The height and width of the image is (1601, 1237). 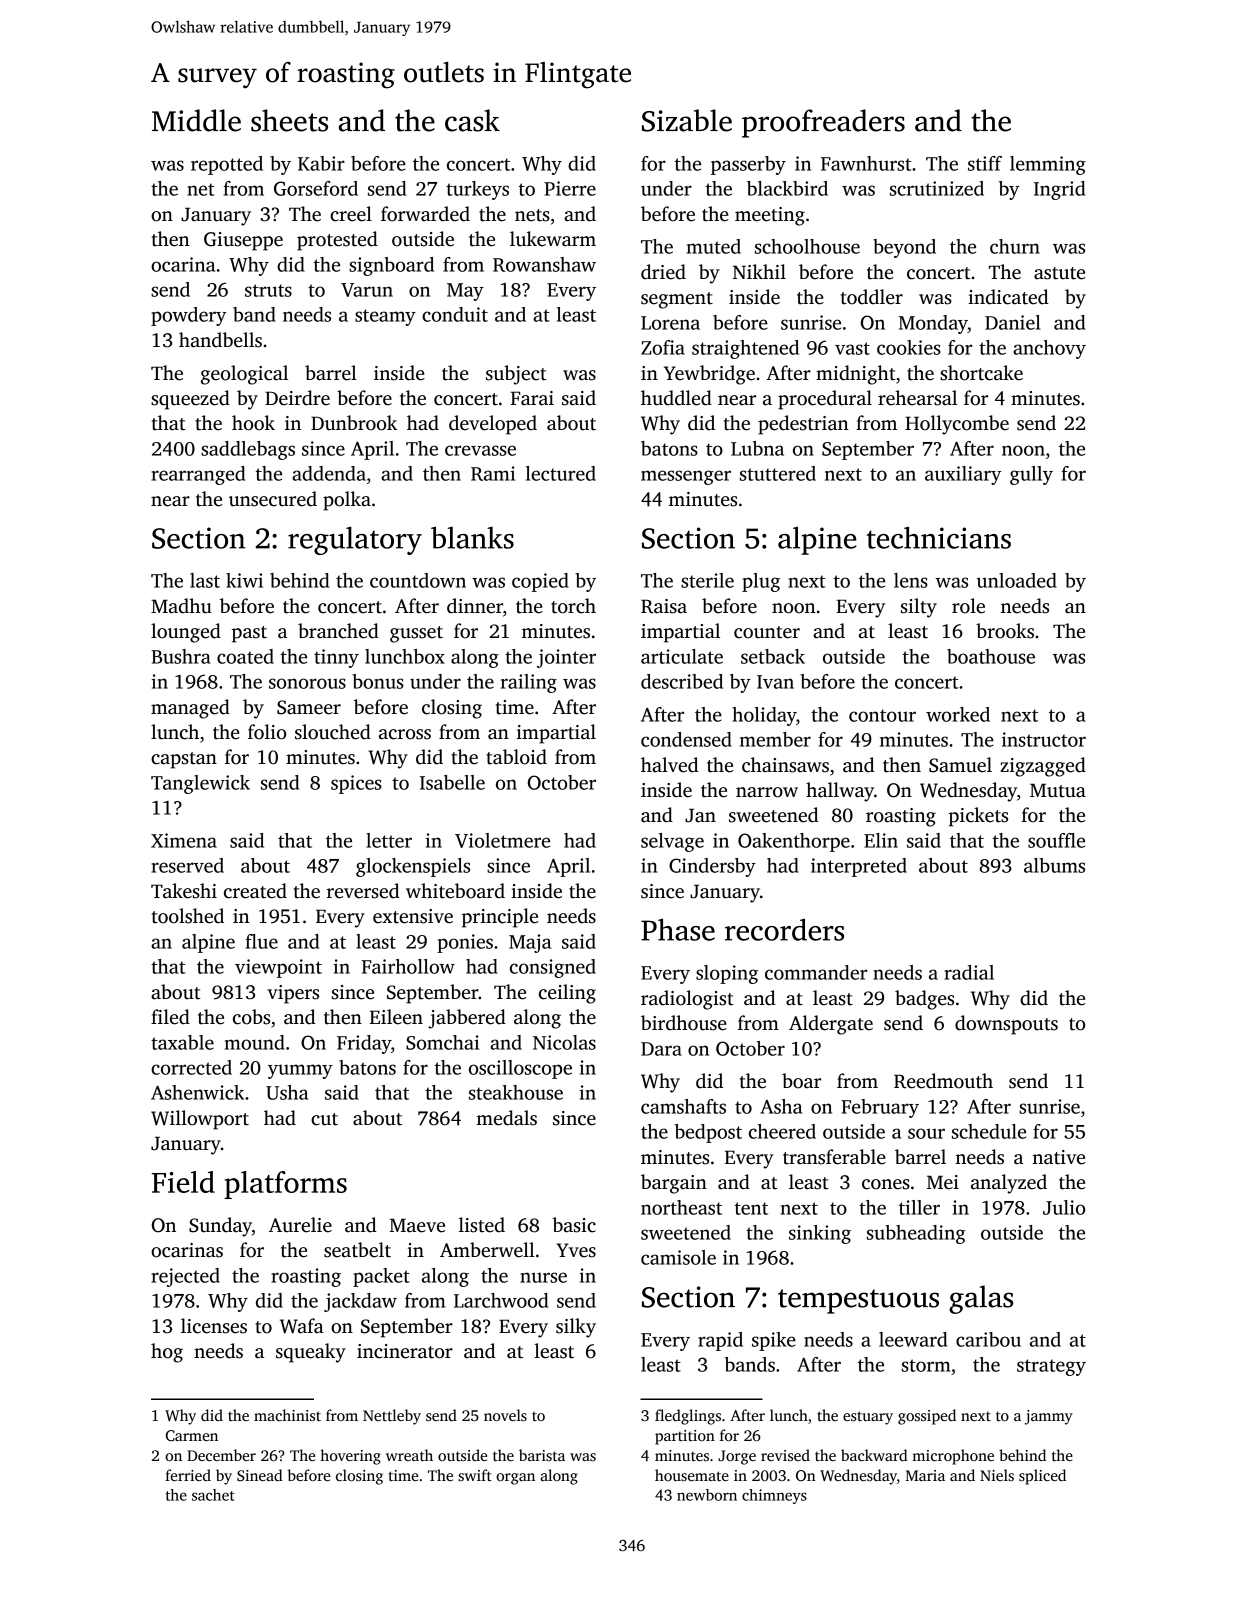 I want to click on cut, so click(x=324, y=1119).
